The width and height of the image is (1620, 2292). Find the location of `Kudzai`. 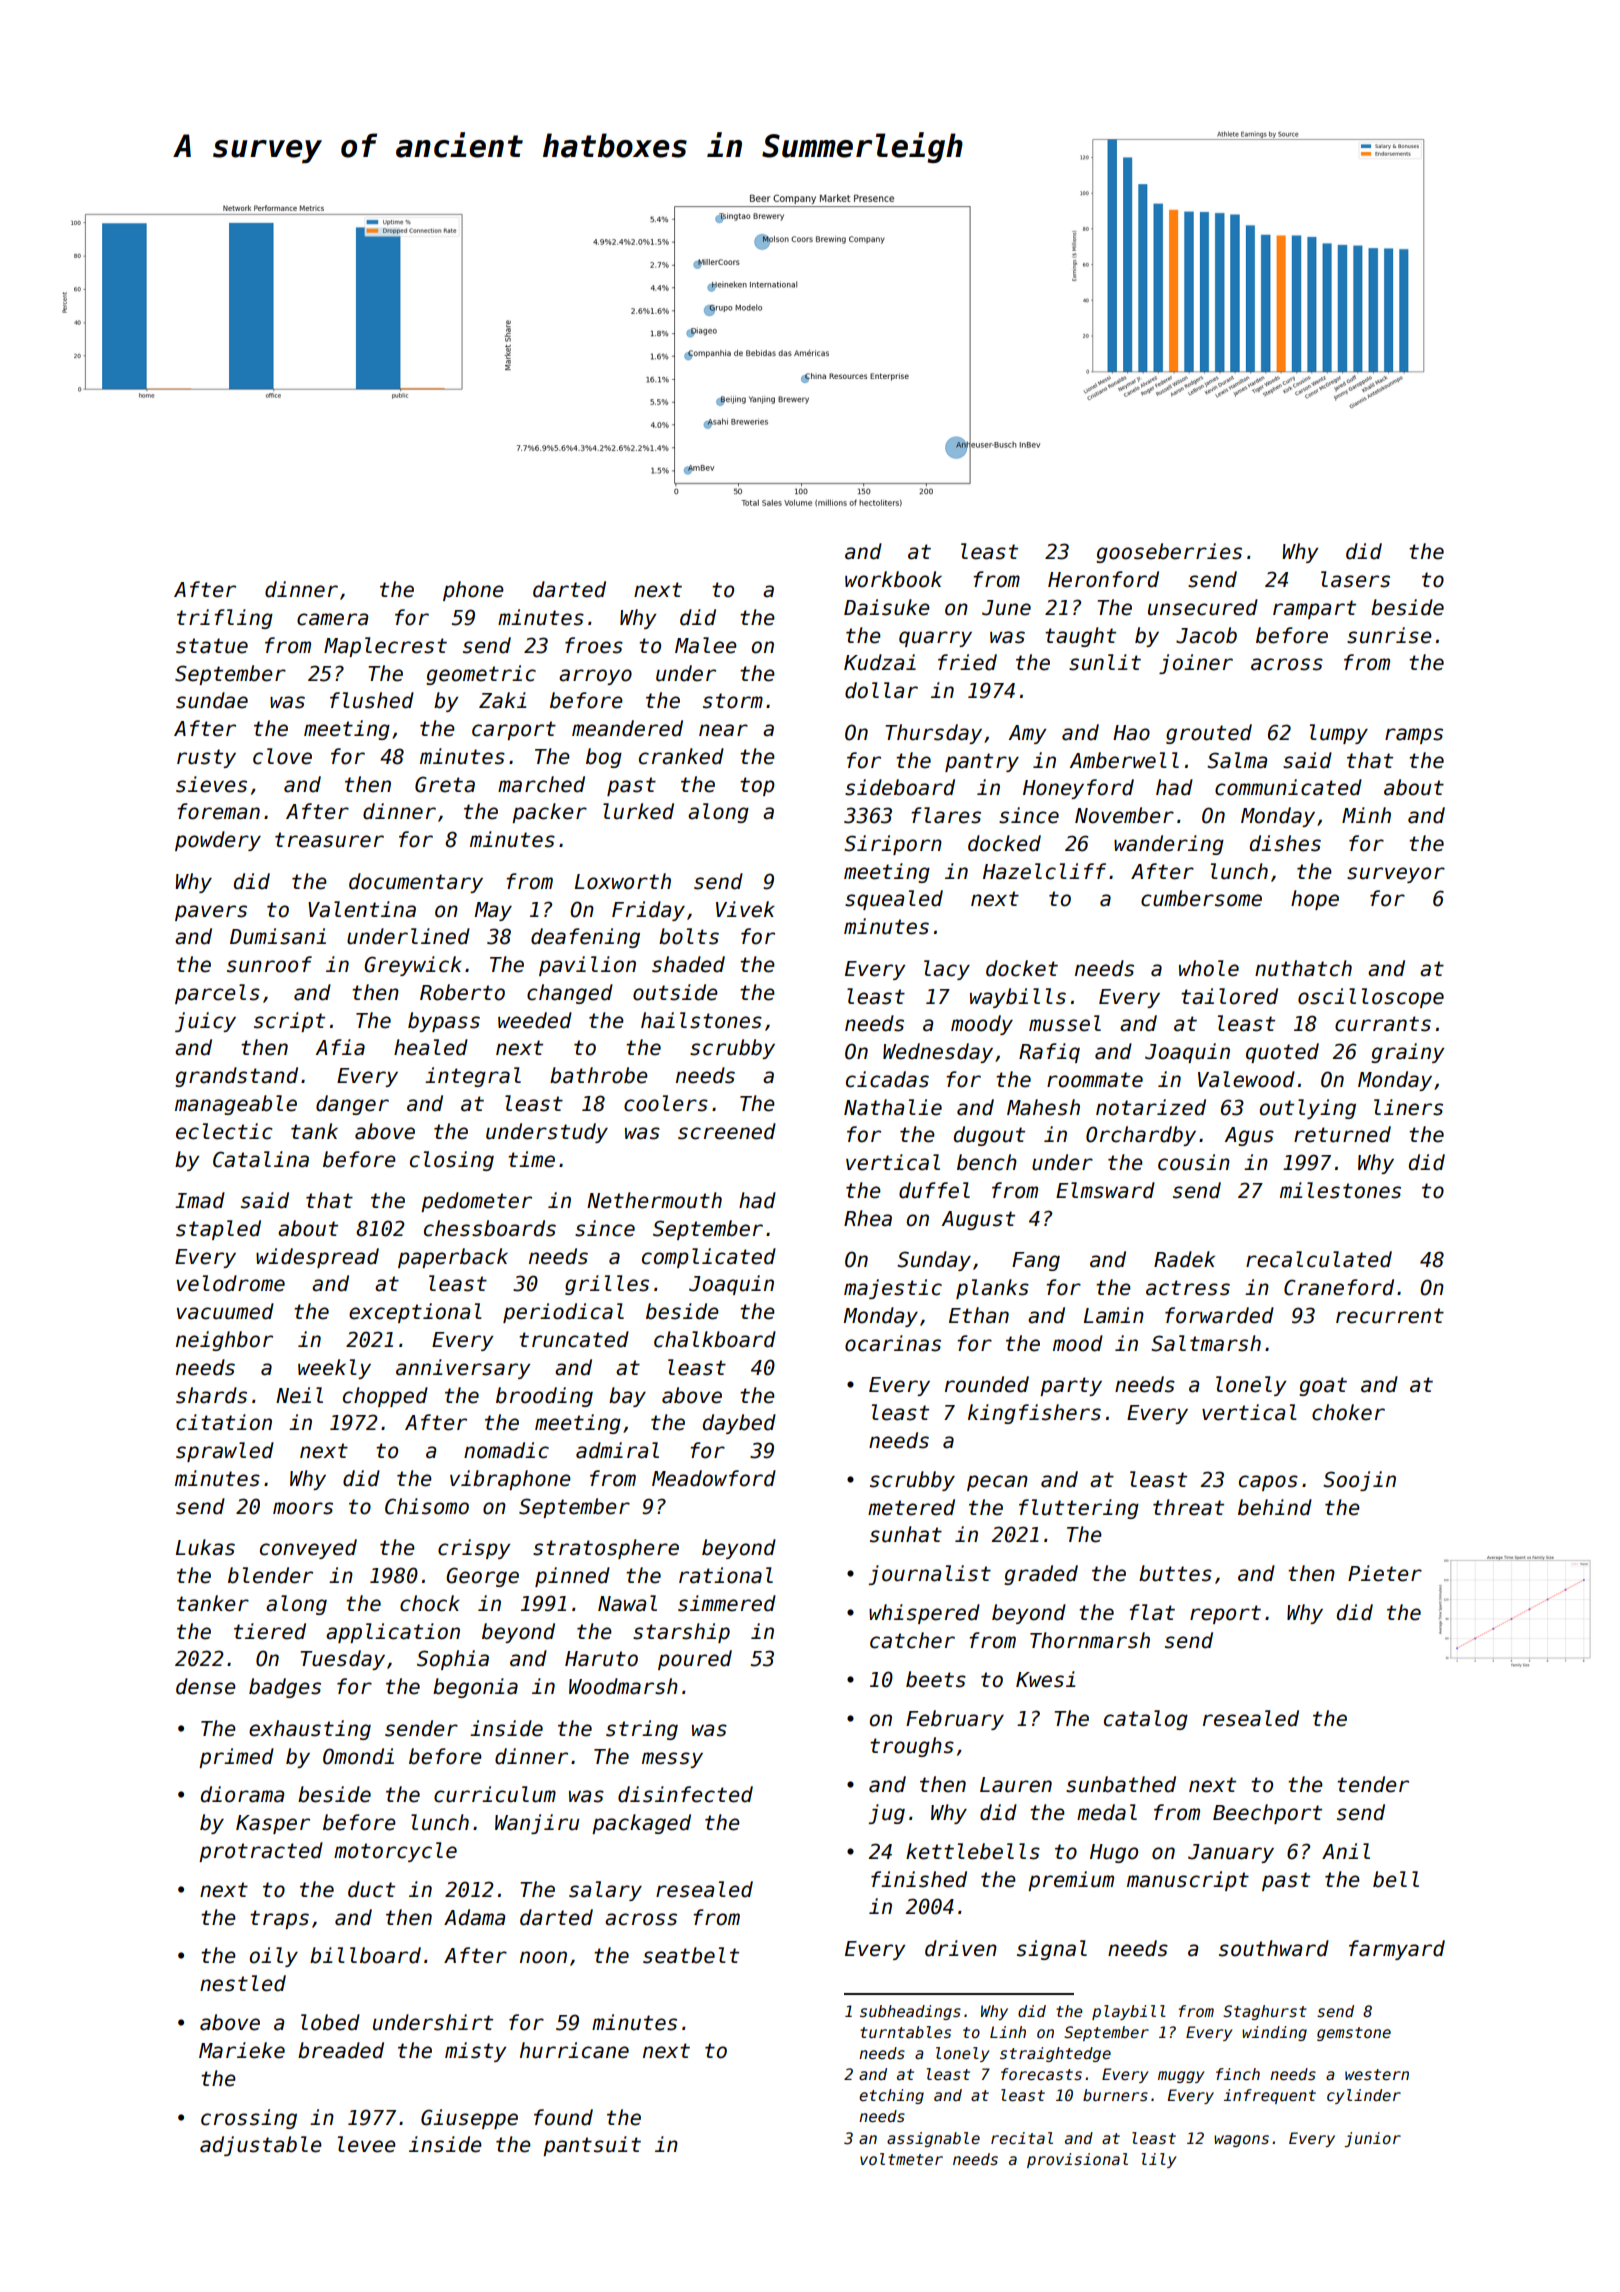

Kudzai is located at coordinates (880, 662).
